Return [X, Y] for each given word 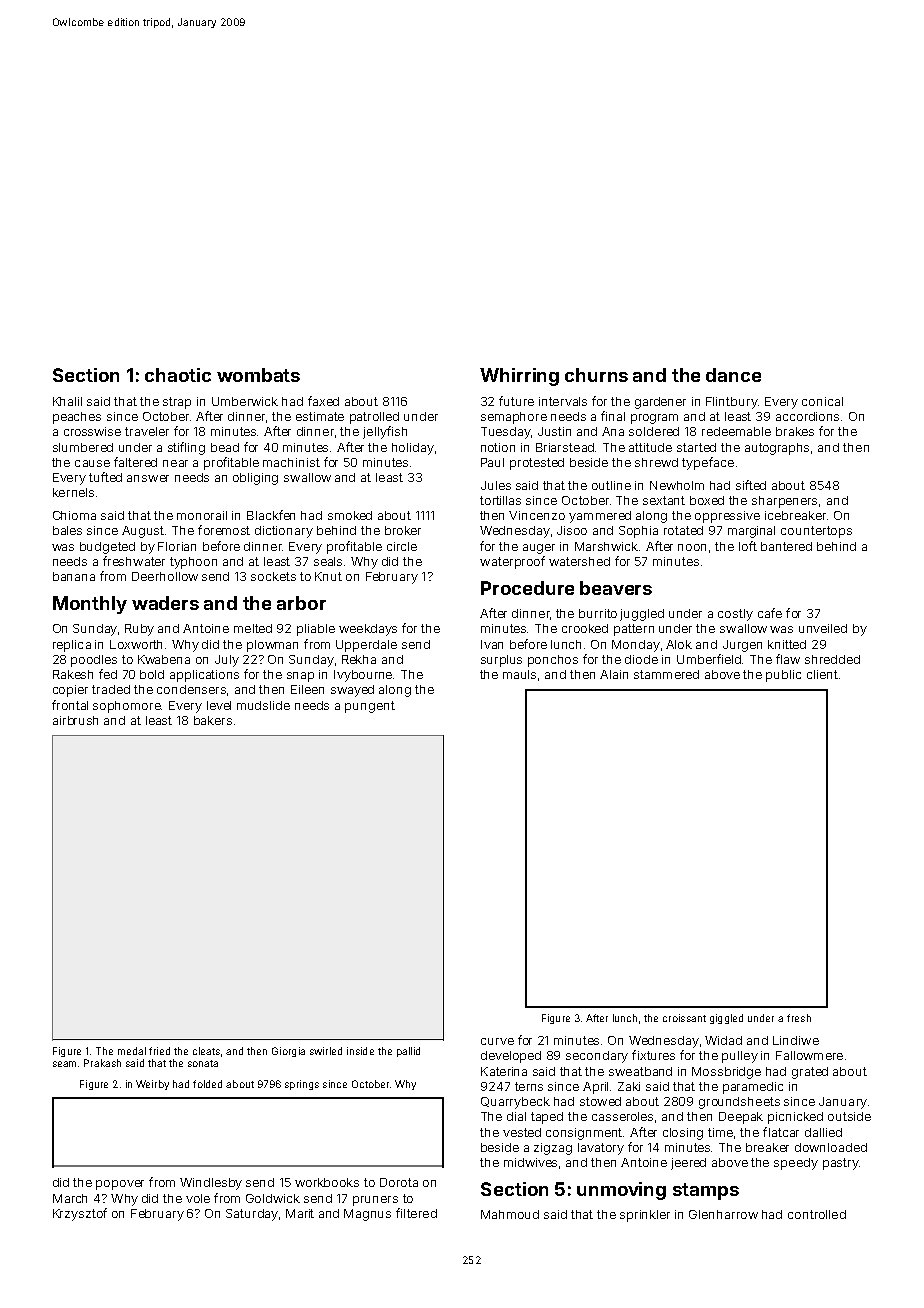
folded [207, 1084]
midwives [530, 1162]
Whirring [519, 377]
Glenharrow [723, 1214]
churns [596, 375]
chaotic [178, 375]
